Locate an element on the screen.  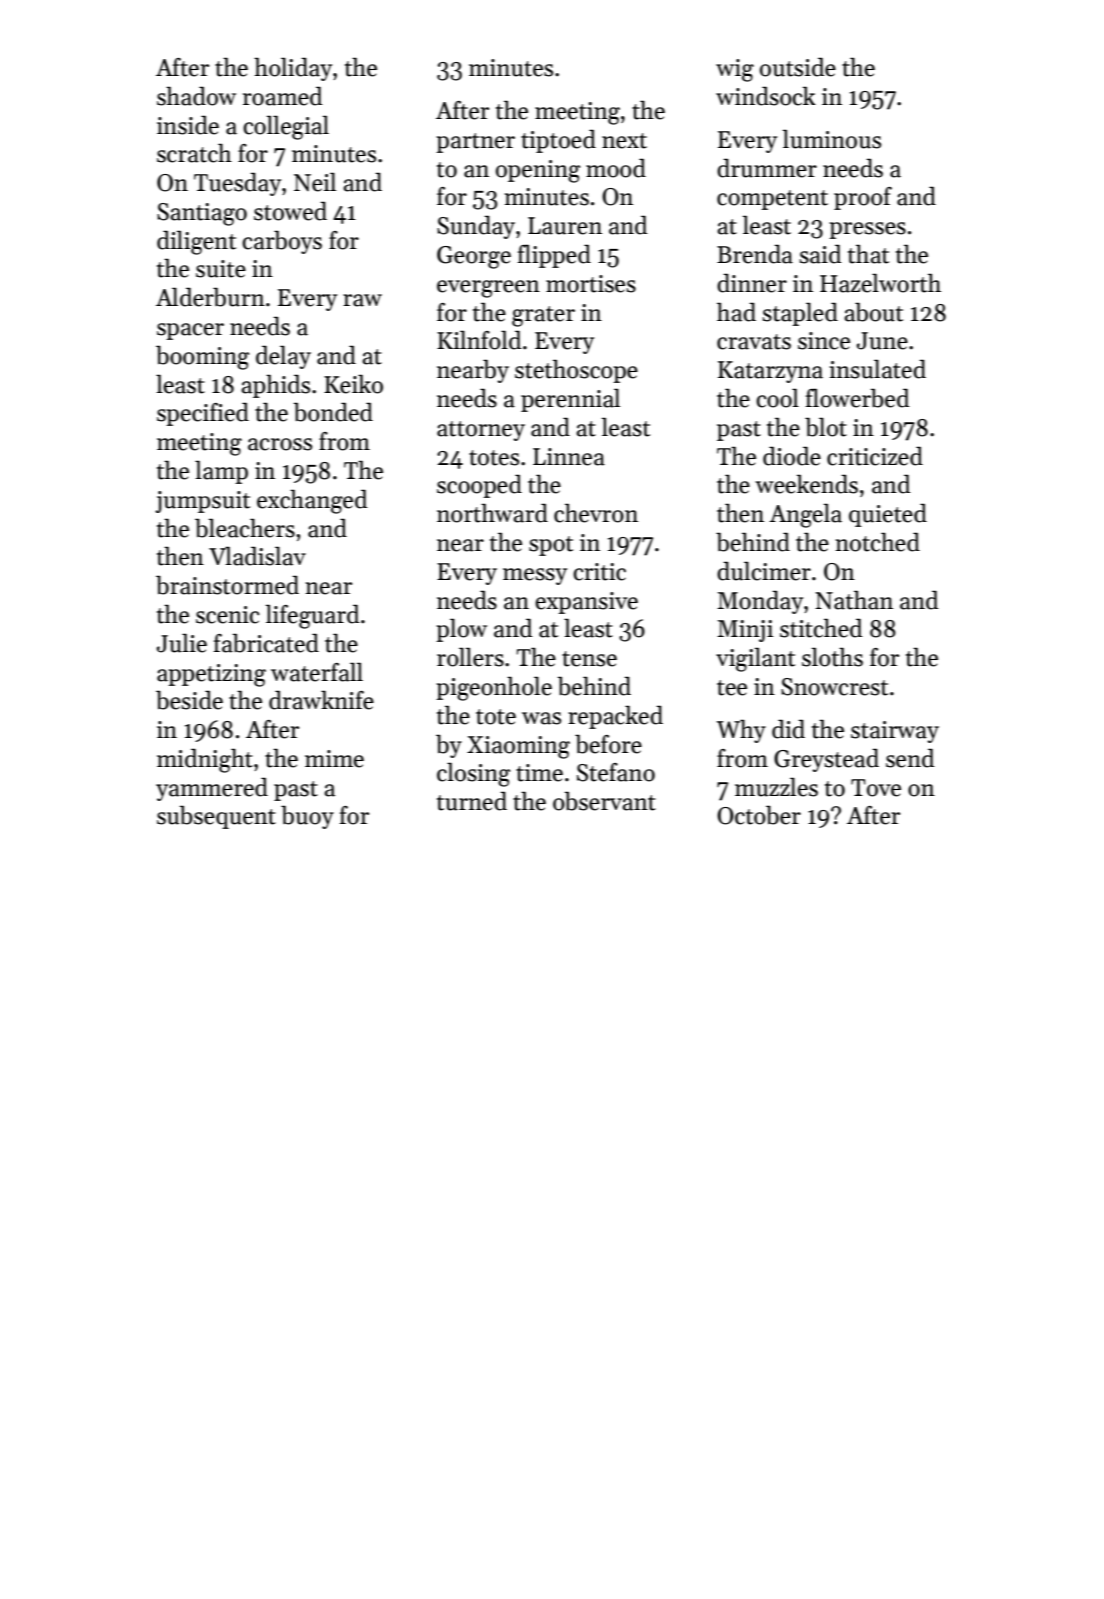
collegial is located at coordinates (286, 127).
